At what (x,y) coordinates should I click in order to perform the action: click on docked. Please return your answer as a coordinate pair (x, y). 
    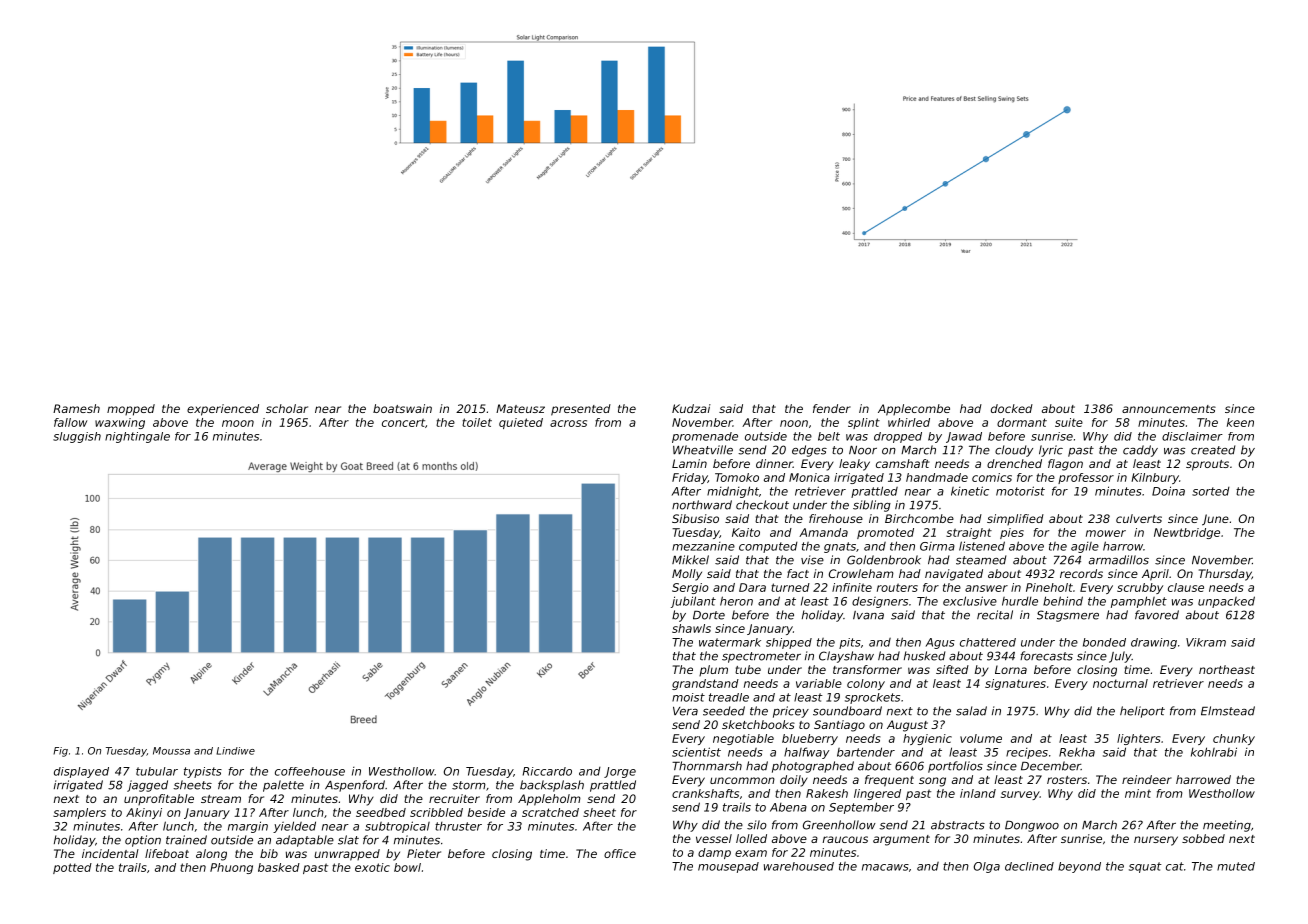
    Looking at the image, I should click on (1012, 408).
